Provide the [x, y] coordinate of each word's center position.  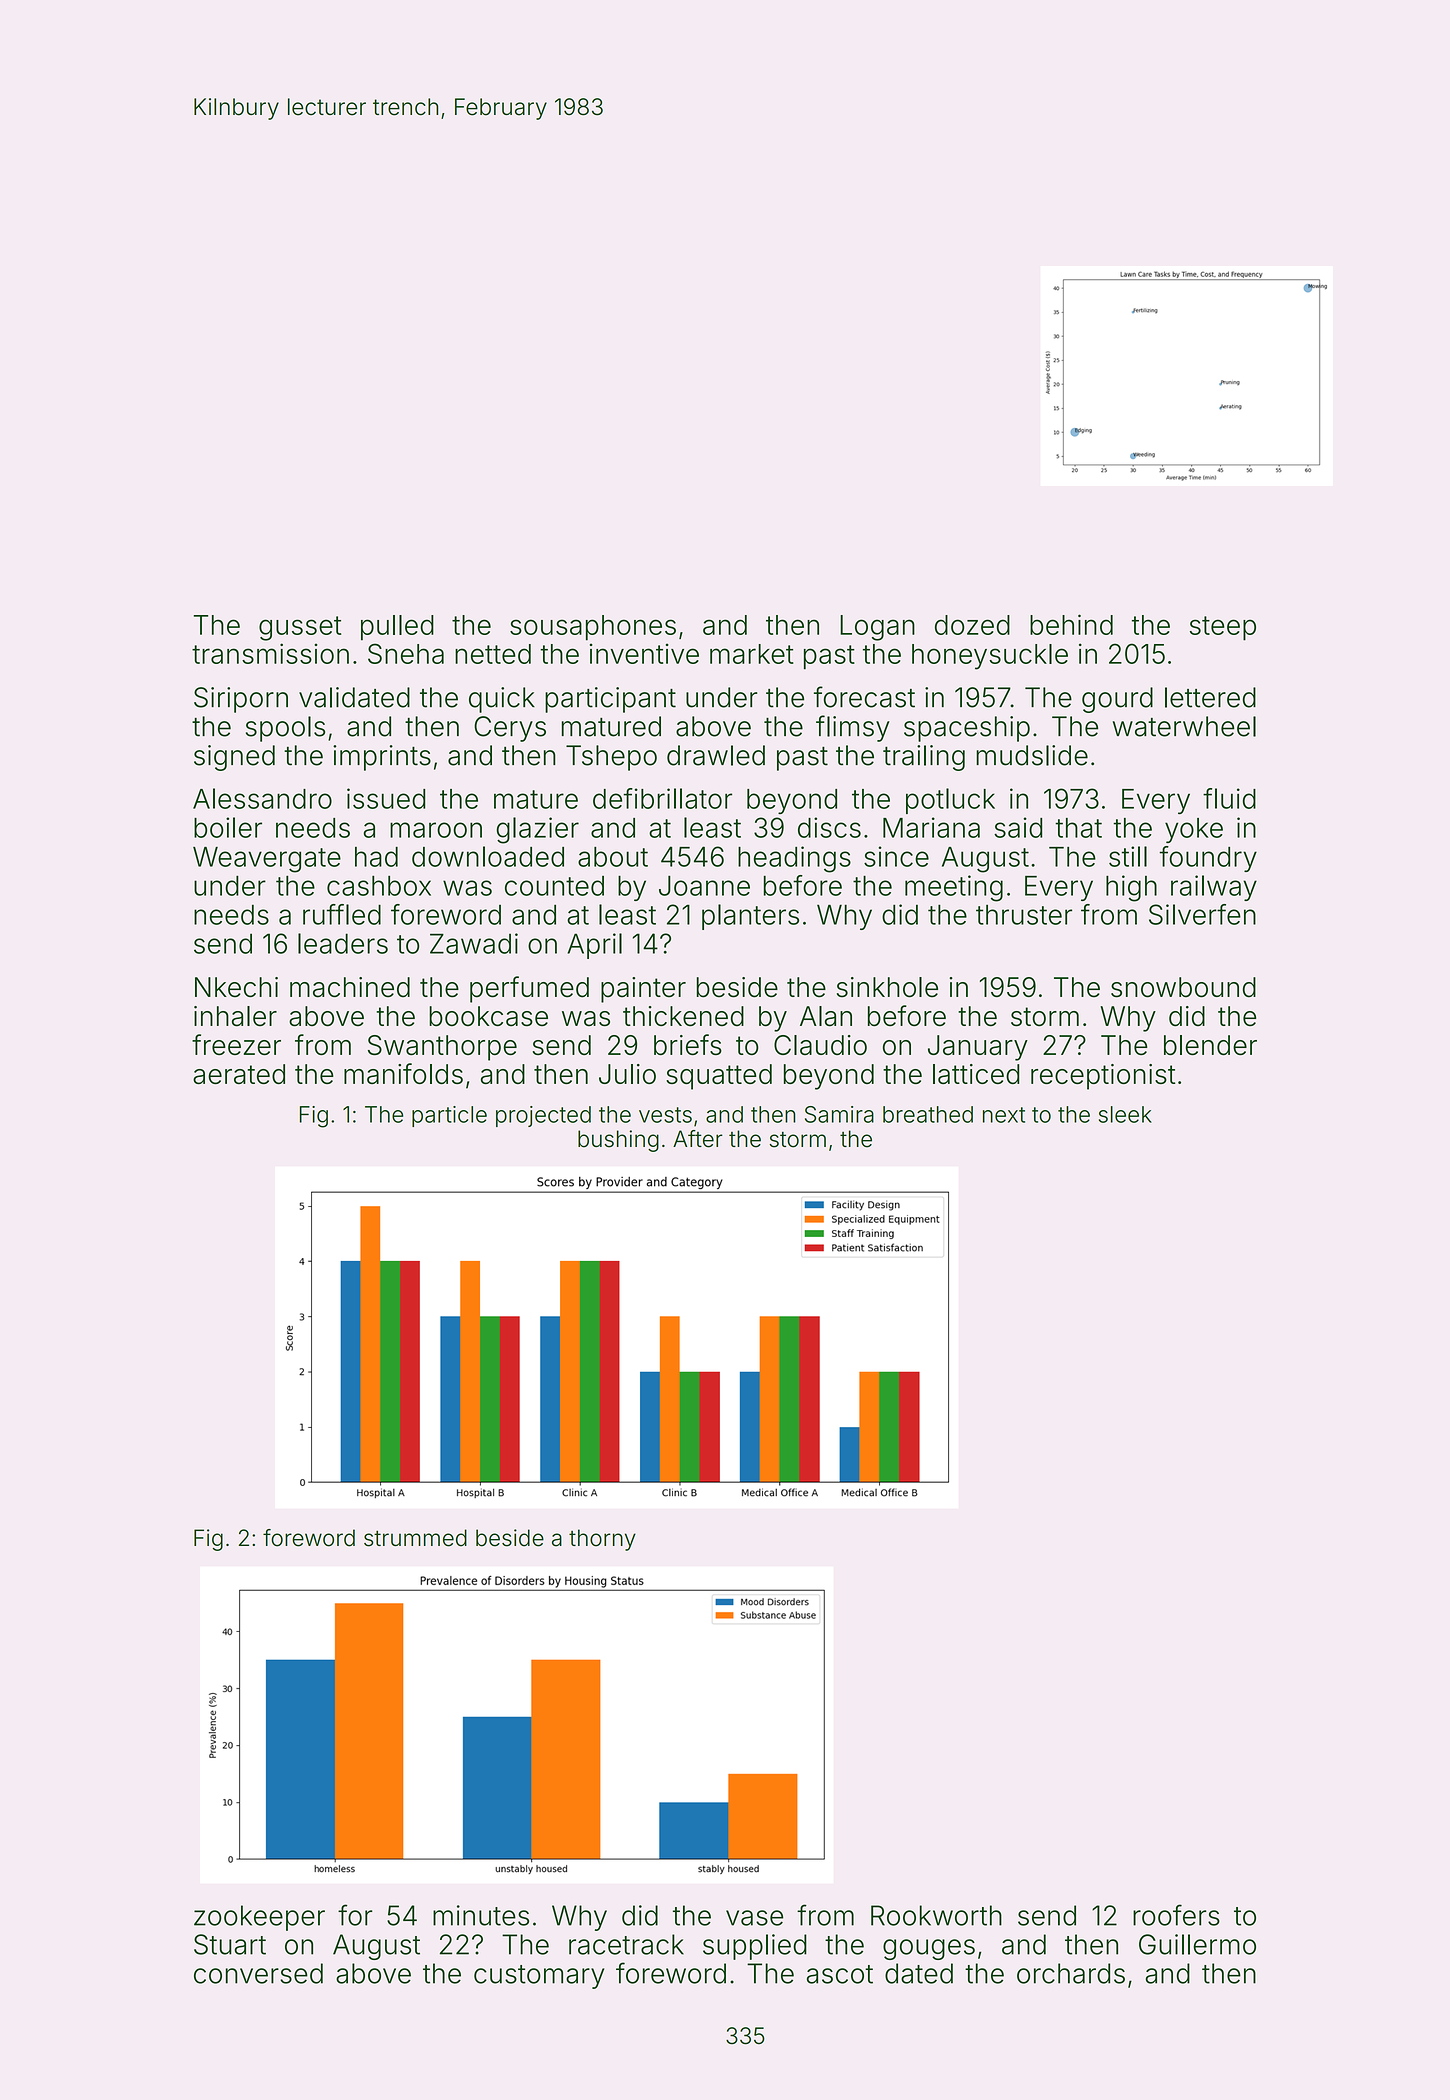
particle [449, 1116]
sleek [1125, 1114]
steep [1223, 628]
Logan [877, 628]
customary [539, 1977]
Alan [826, 1016]
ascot [840, 1974]
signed [234, 758]
